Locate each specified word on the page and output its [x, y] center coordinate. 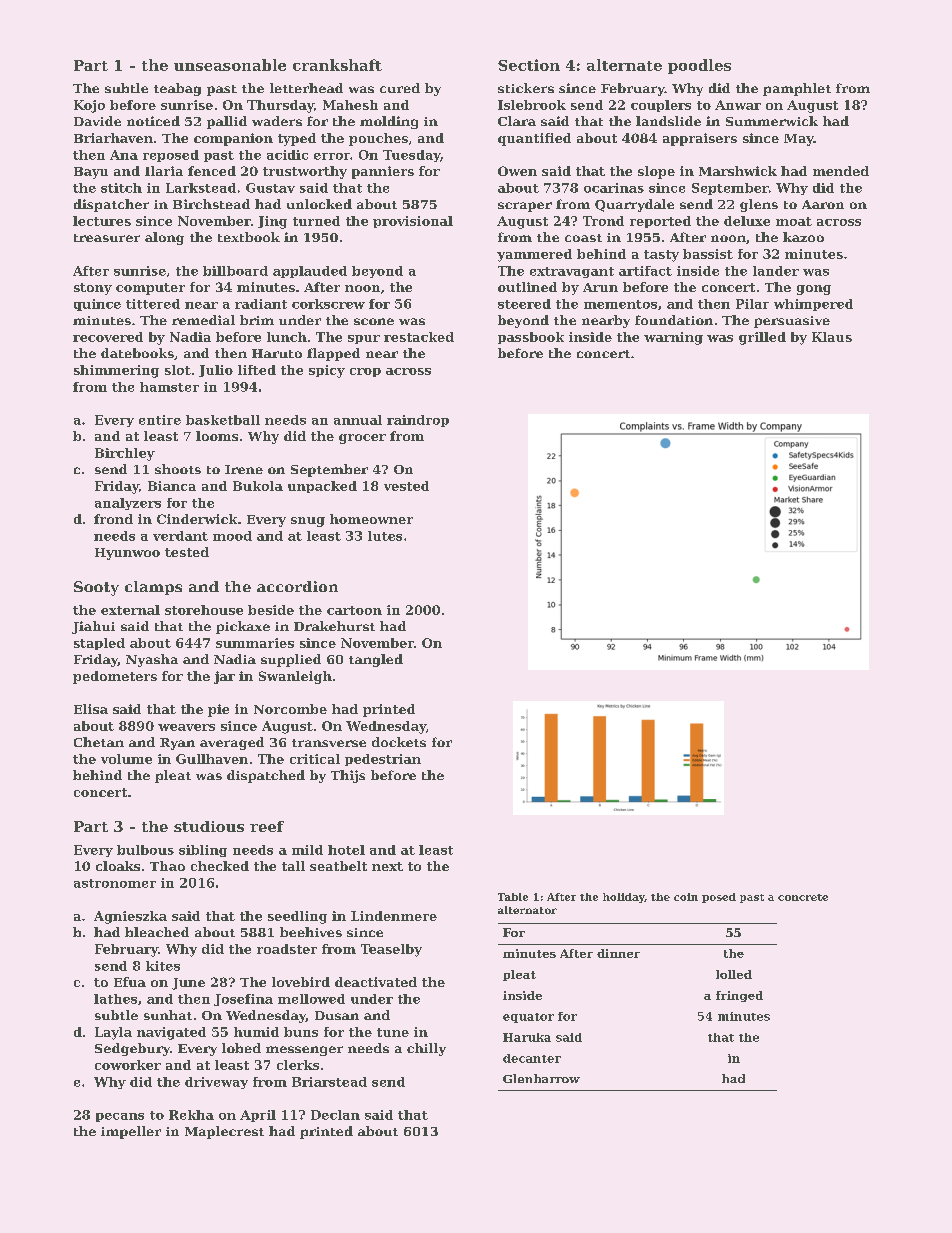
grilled [762, 338]
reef [267, 826]
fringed [739, 996]
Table [513, 897]
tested [187, 552]
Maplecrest [224, 1132]
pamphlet [797, 89]
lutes [385, 536]
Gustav [270, 188]
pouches [378, 139]
